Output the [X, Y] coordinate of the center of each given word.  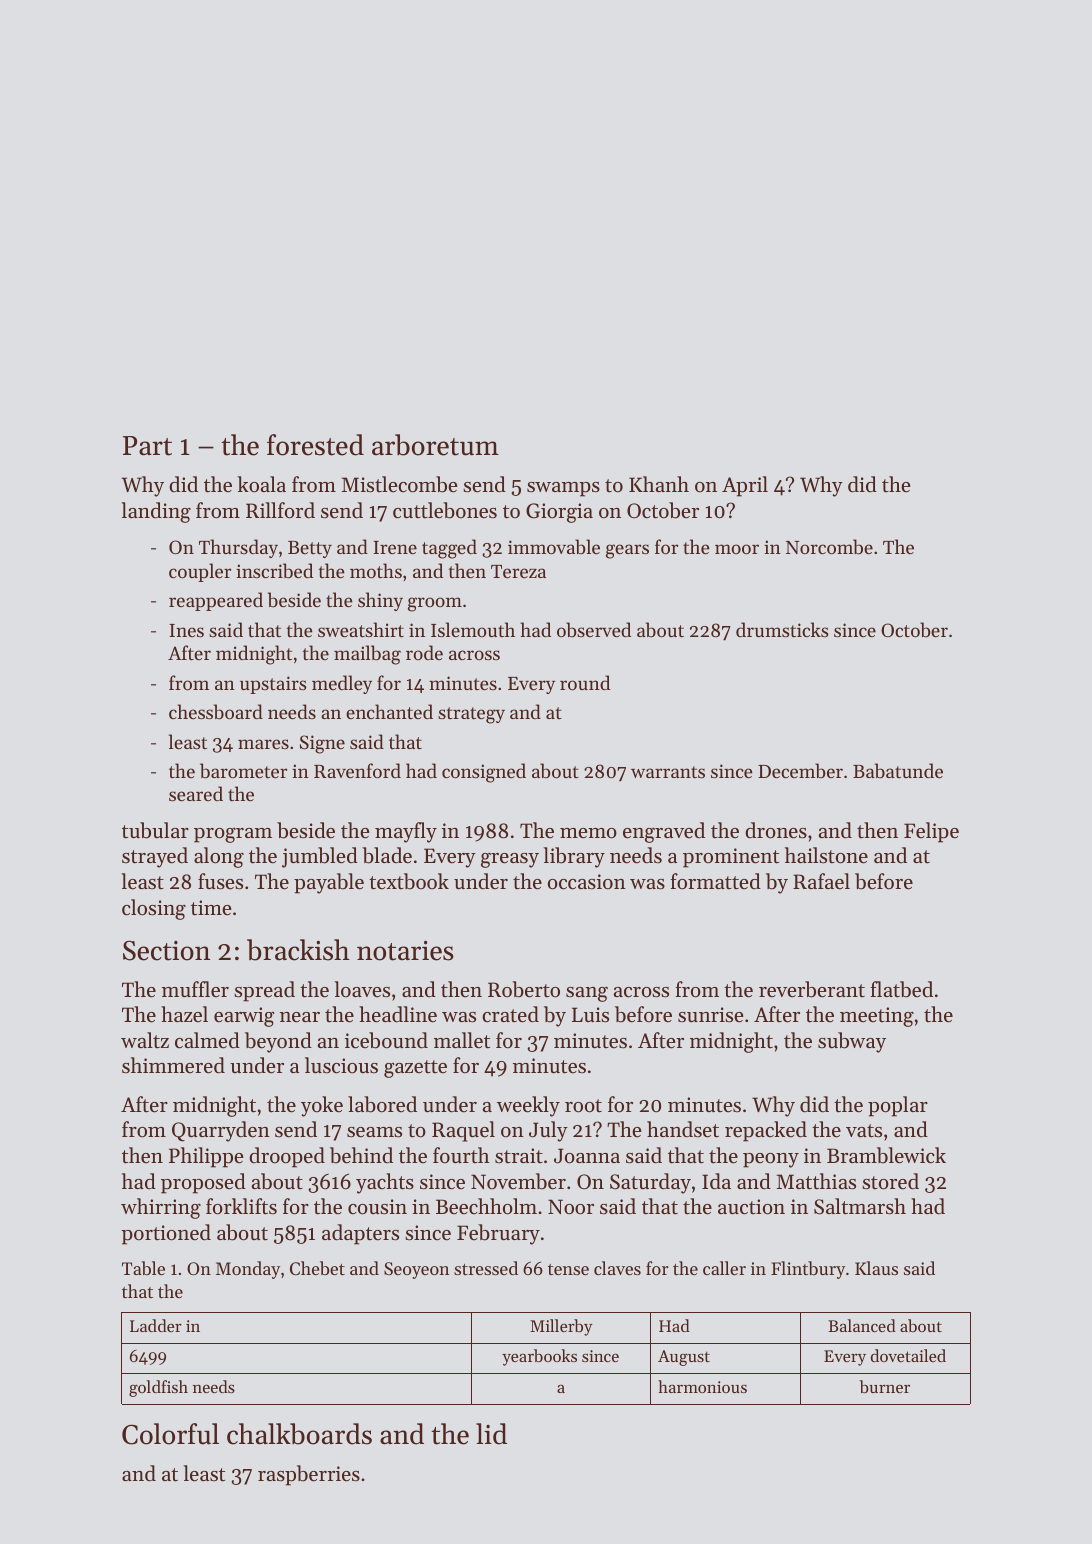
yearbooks [539, 1357]
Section [166, 950]
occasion [587, 882]
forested [315, 445]
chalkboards [299, 1434]
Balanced [862, 1325]
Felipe [931, 832]
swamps [563, 489]
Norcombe [829, 547]
